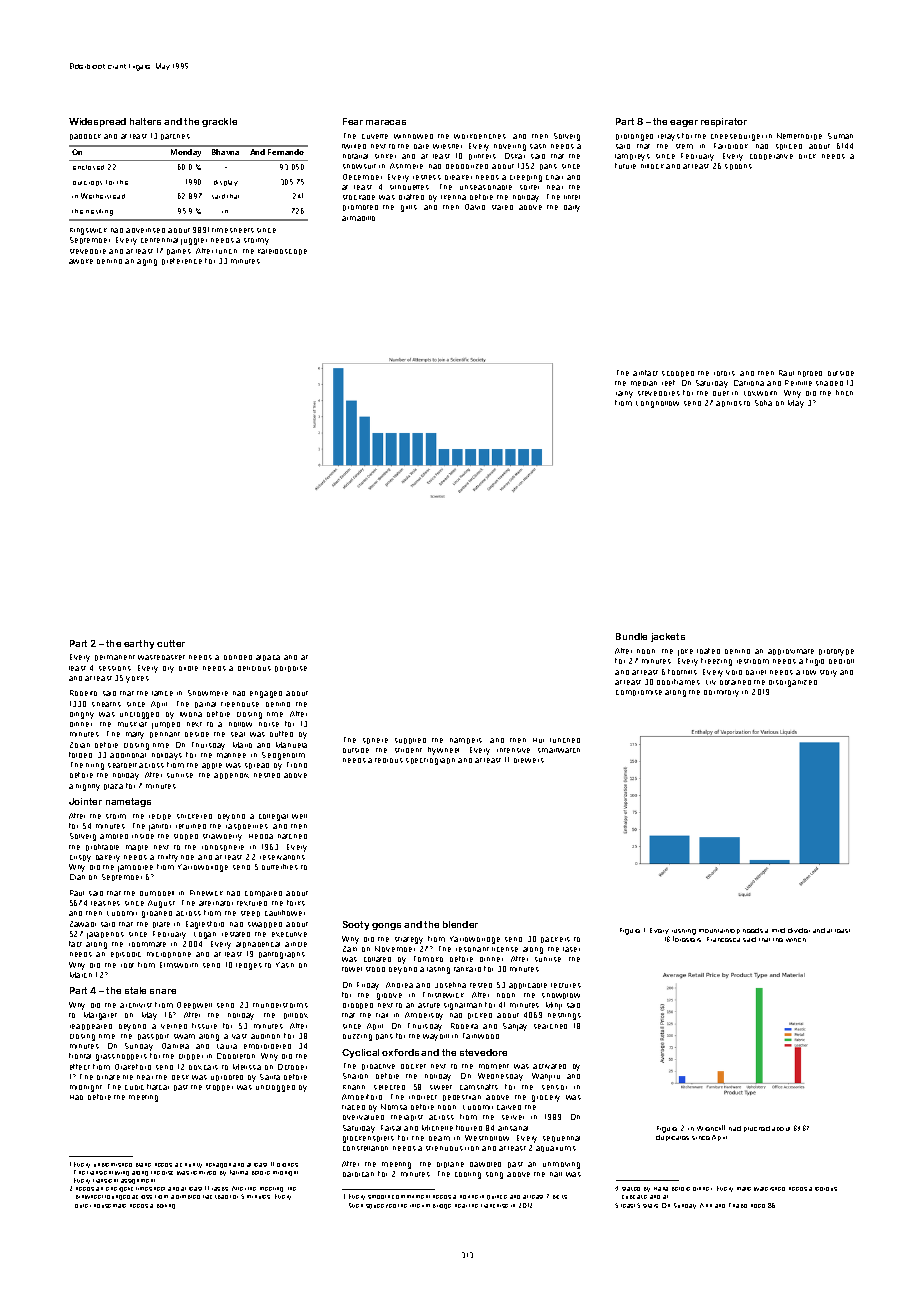 The width and height of the screenshot is (924, 1308). What do you see at coordinates (566, 985) in the screenshot?
I see `lectures` at bounding box center [566, 985].
